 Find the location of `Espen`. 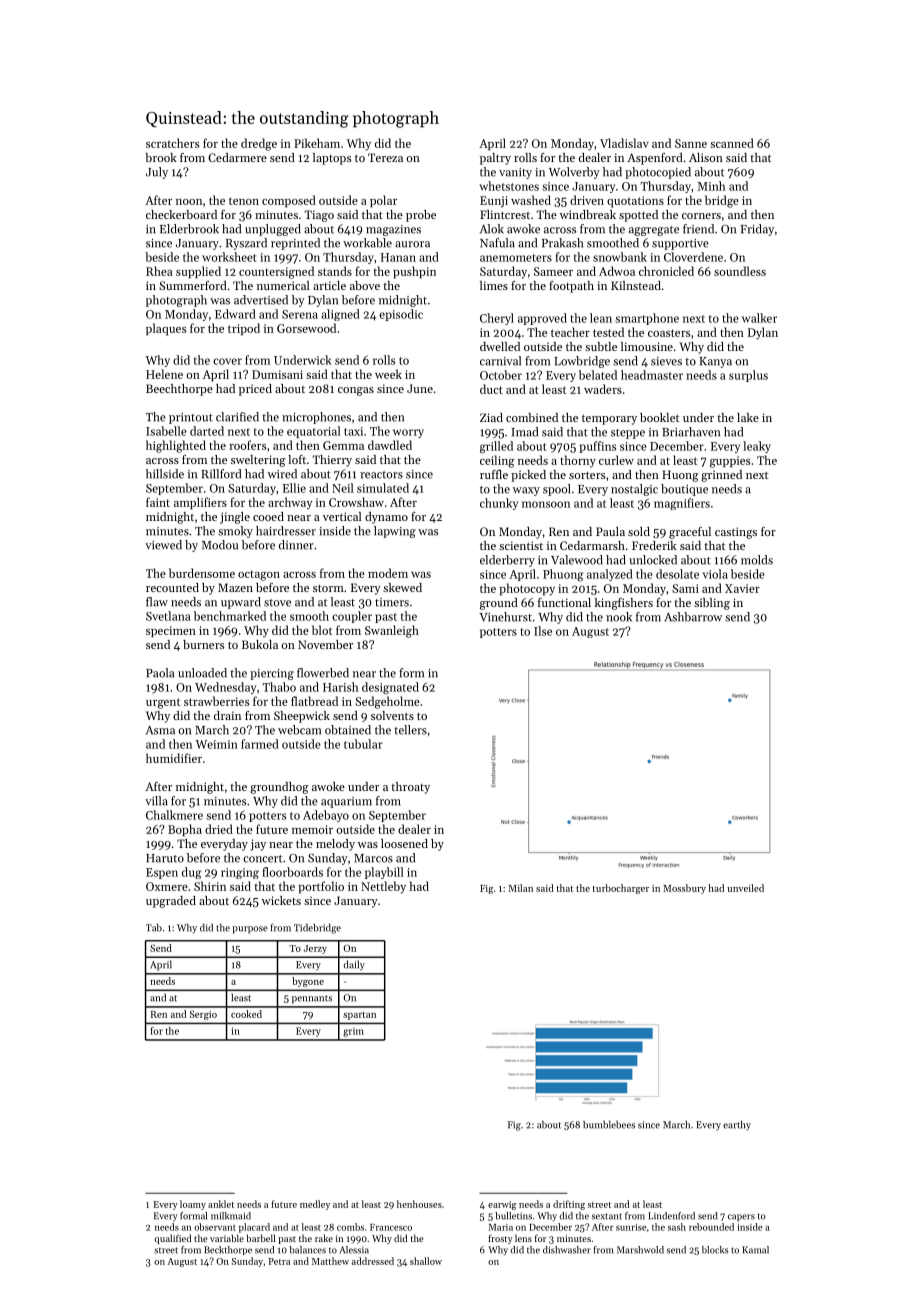

Espen is located at coordinates (162, 873).
